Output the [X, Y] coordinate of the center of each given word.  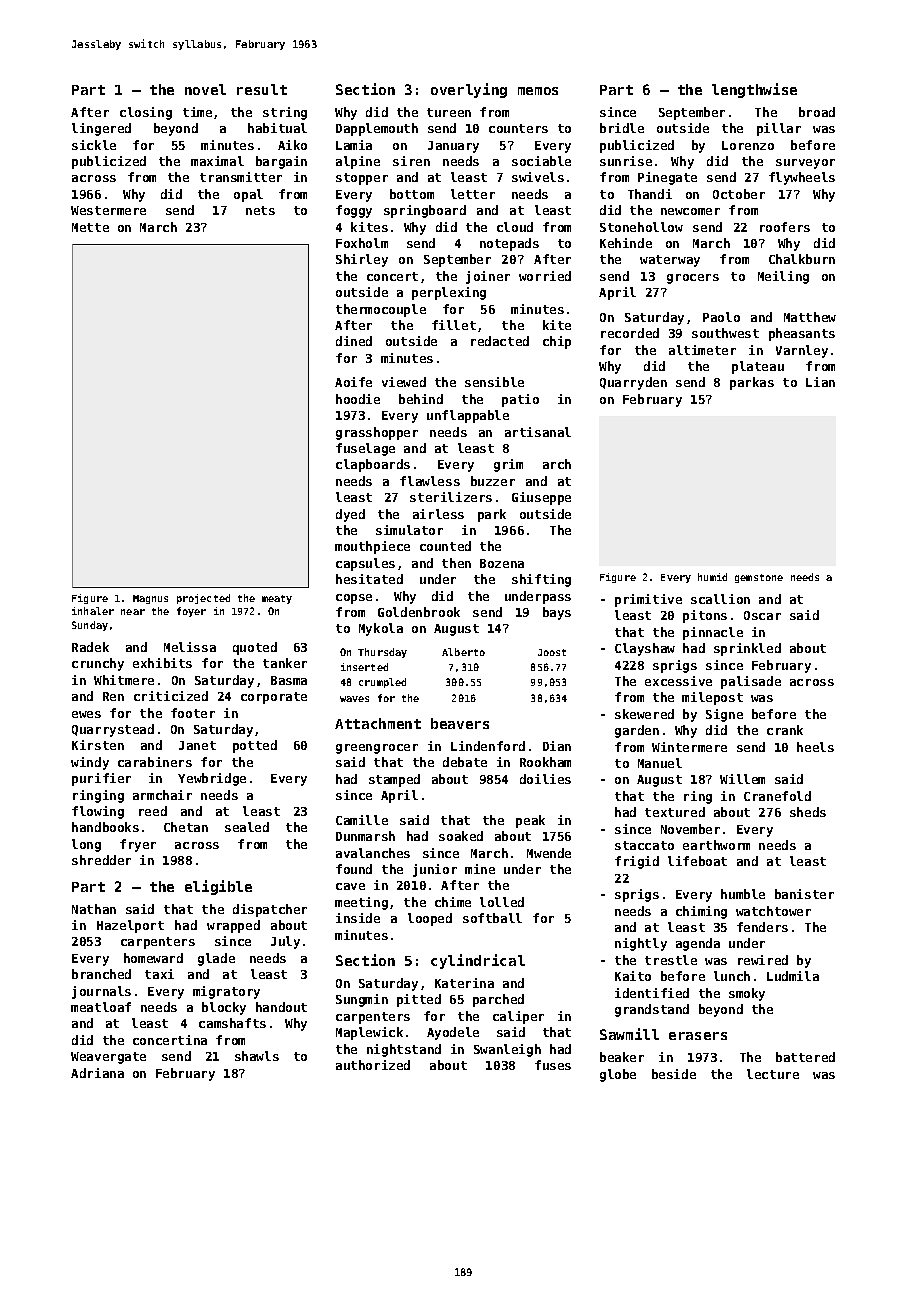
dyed [350, 515]
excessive [678, 681]
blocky [224, 1008]
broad [817, 112]
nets [260, 210]
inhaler [93, 611]
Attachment [378, 723]
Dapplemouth [377, 129]
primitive [648, 600]
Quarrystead [113, 730]
